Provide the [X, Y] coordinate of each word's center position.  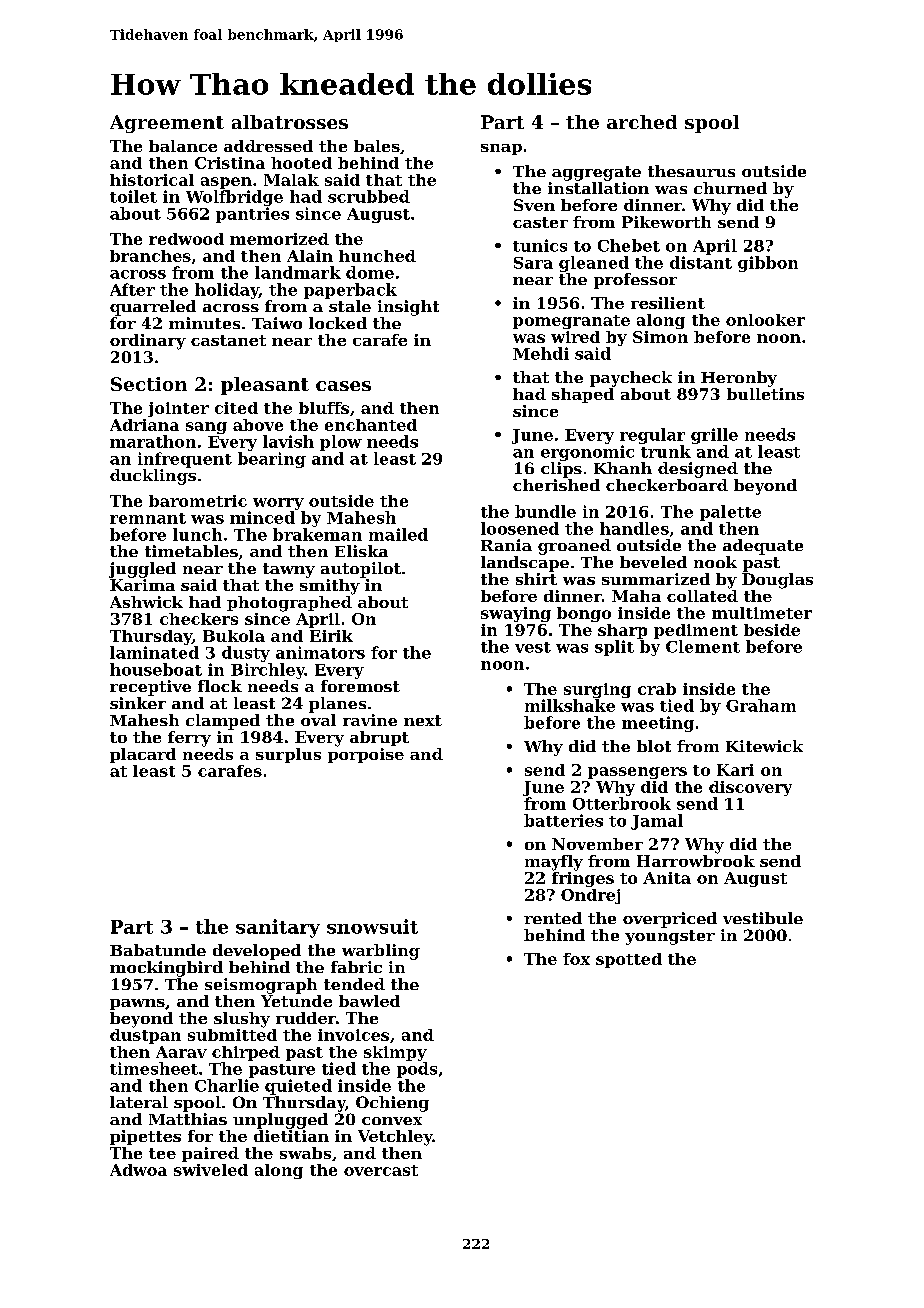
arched [642, 122]
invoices [353, 1035]
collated [702, 596]
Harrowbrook [696, 861]
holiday [227, 291]
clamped [223, 722]
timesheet [154, 1068]
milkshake [570, 705]
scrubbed [369, 196]
